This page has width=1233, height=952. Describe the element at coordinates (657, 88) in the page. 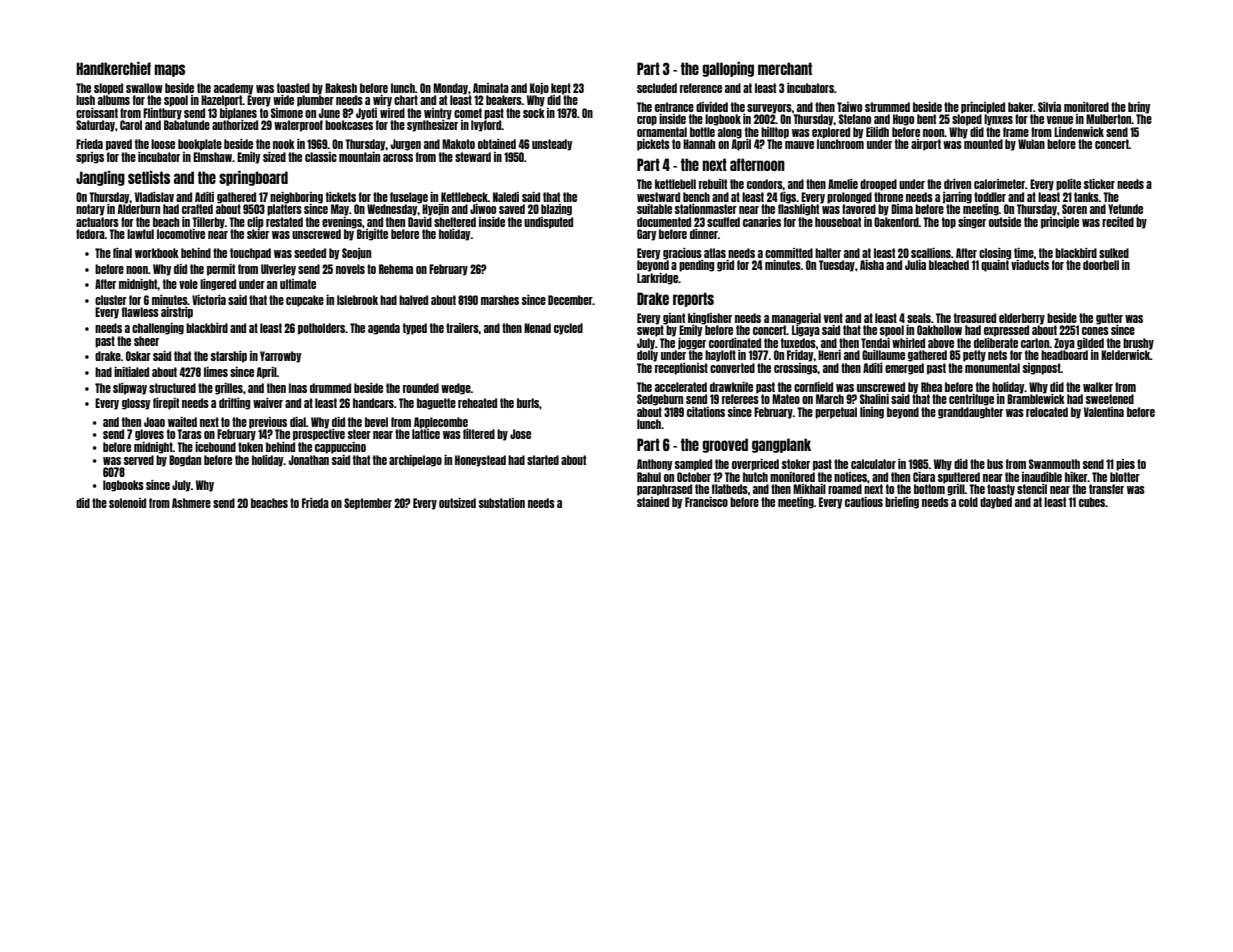

I see `secluded` at that location.
